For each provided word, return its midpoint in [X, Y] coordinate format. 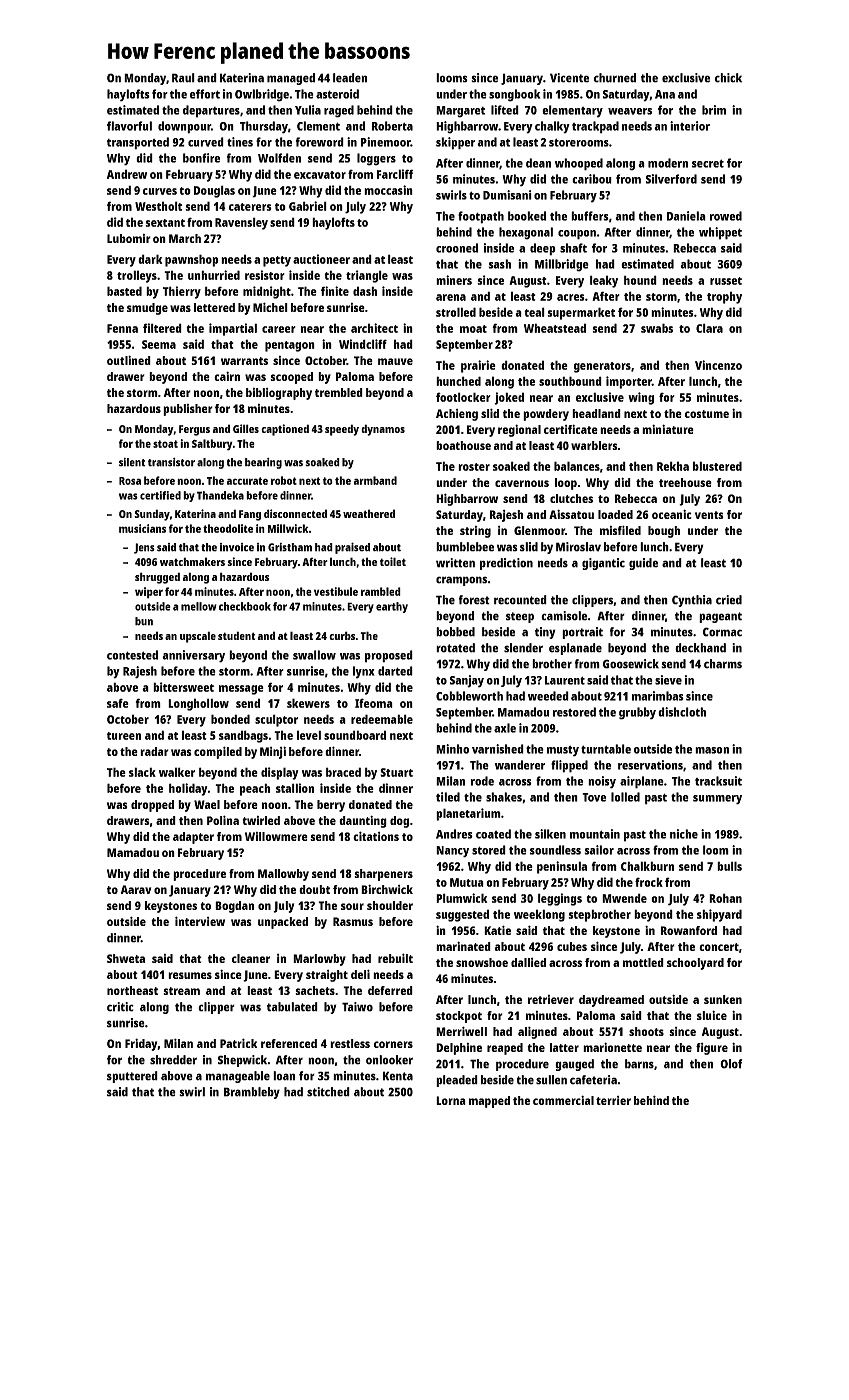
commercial [563, 1100]
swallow [314, 655]
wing [641, 398]
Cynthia [692, 601]
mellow [199, 606]
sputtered [132, 1077]
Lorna [451, 1100]
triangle [367, 276]
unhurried [214, 275]
